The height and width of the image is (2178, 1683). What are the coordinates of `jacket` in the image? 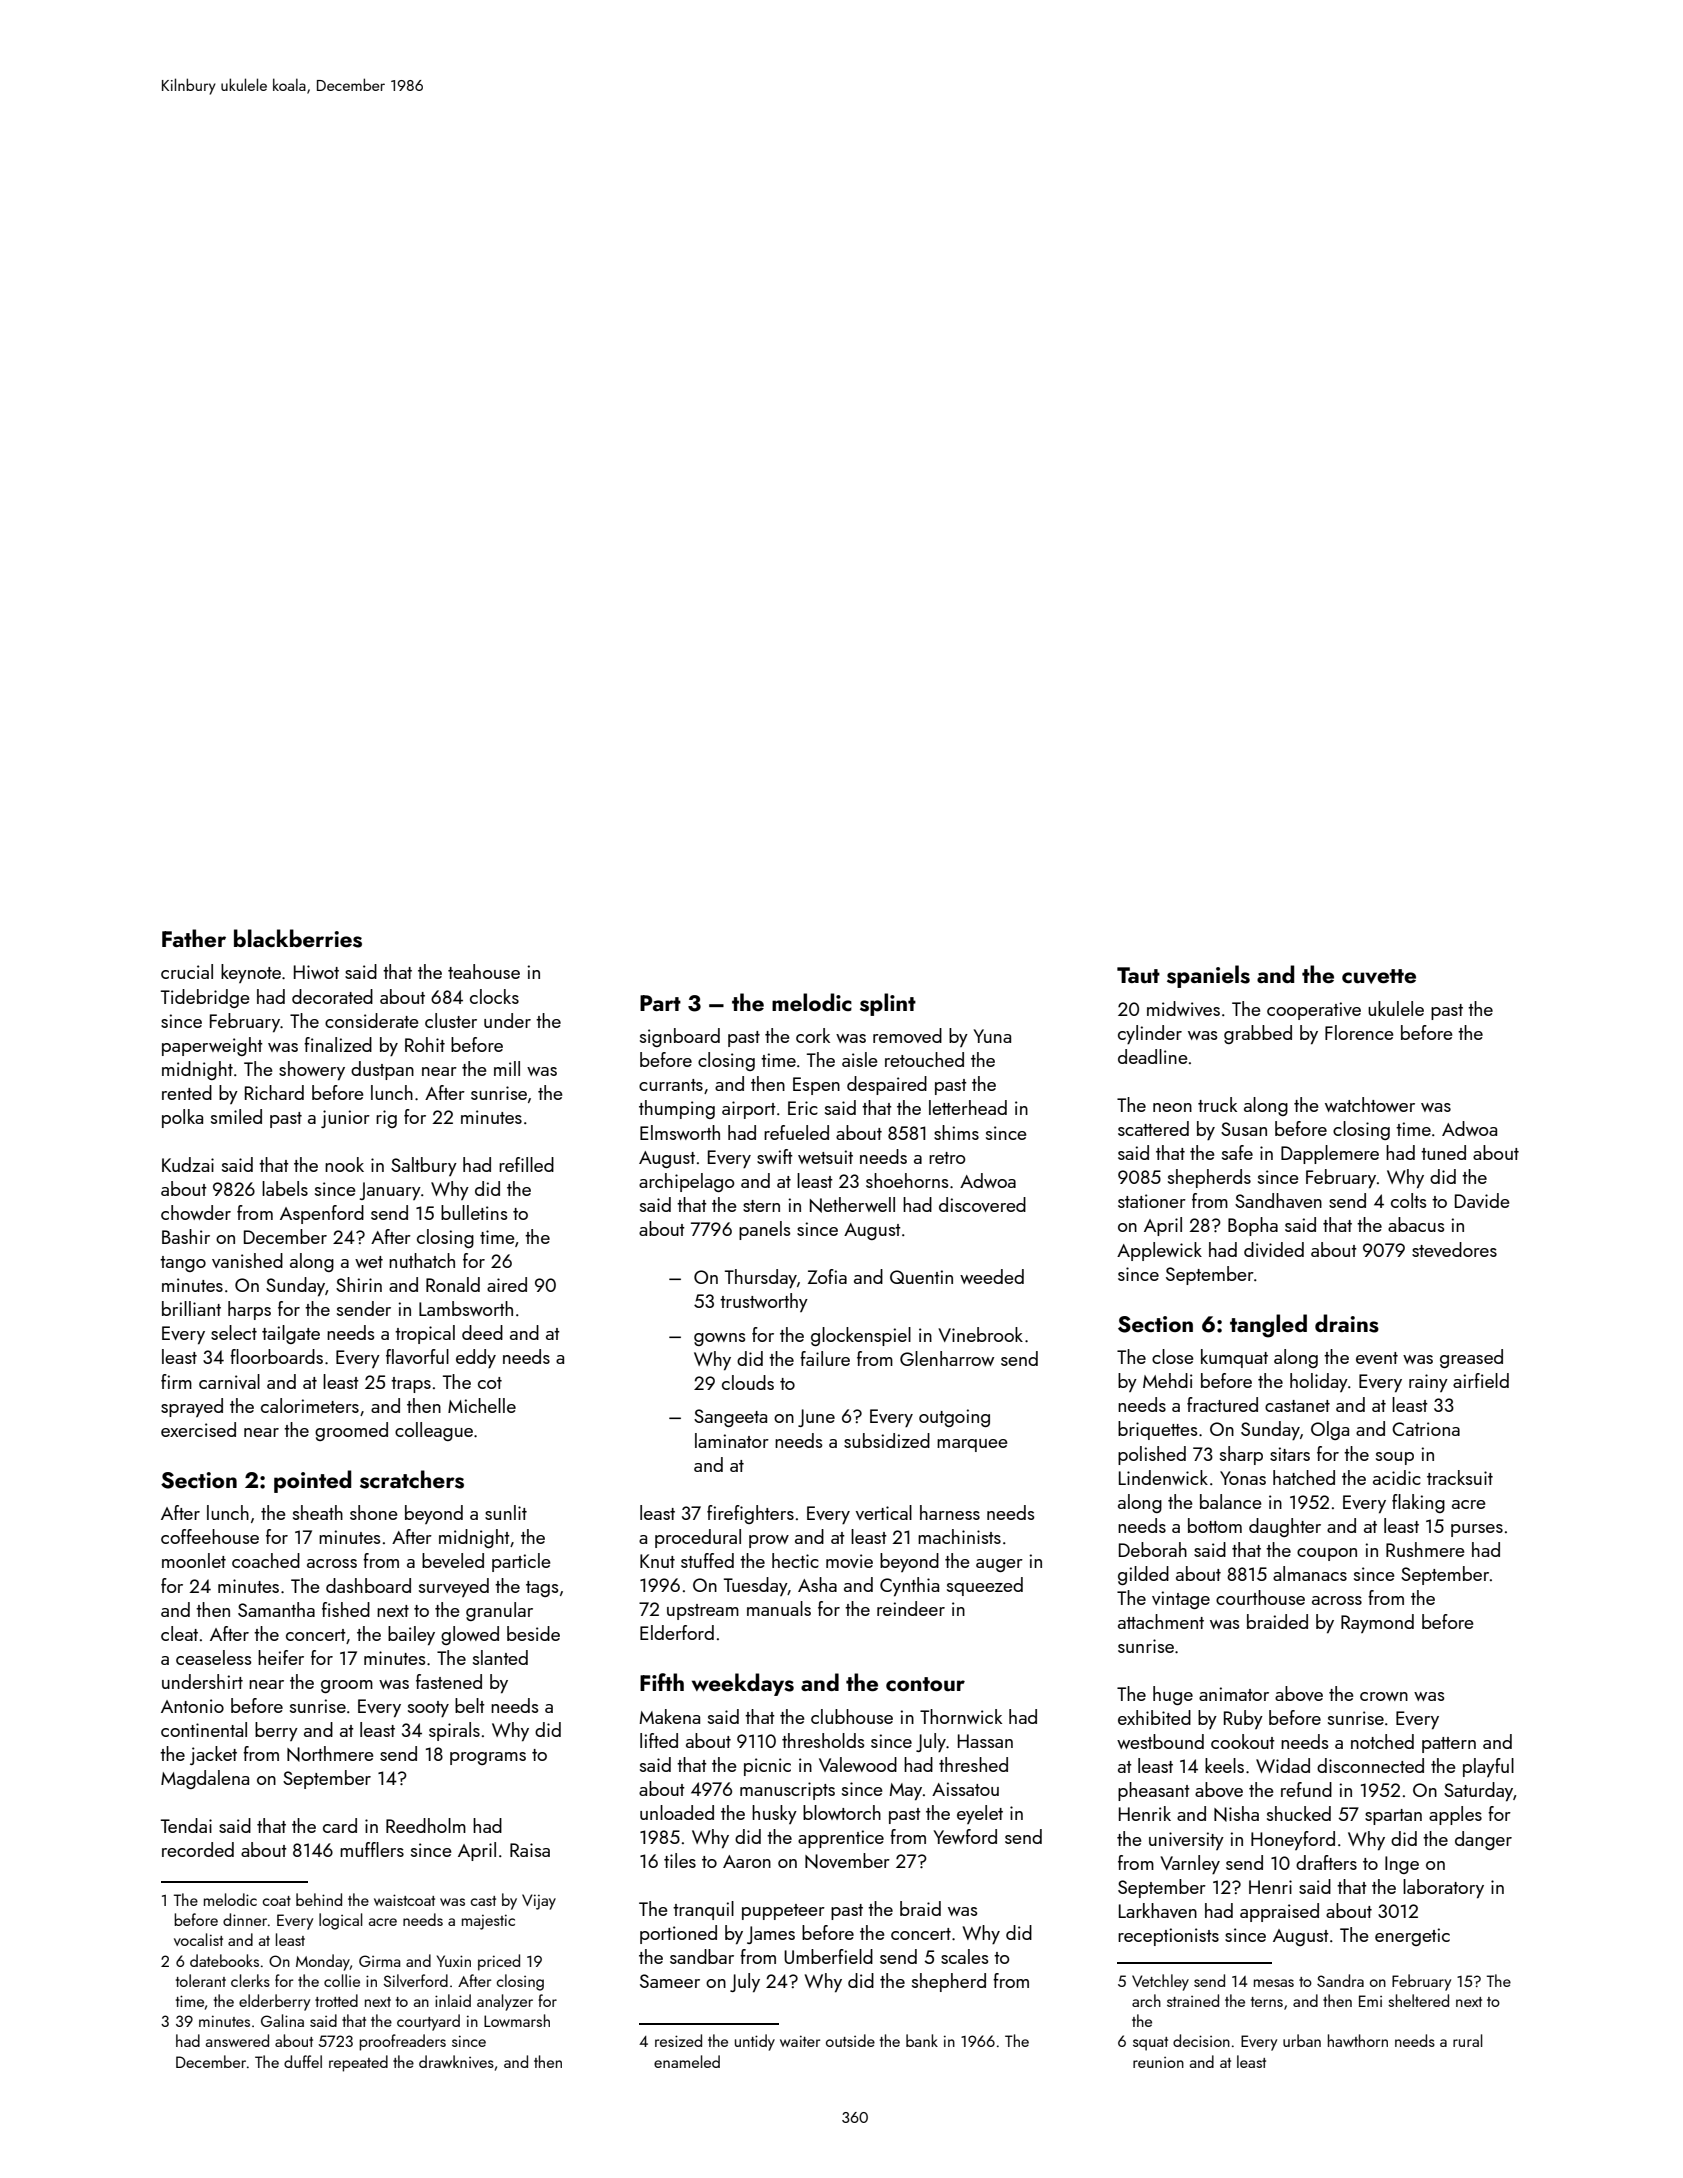 It's located at (213, 1755).
